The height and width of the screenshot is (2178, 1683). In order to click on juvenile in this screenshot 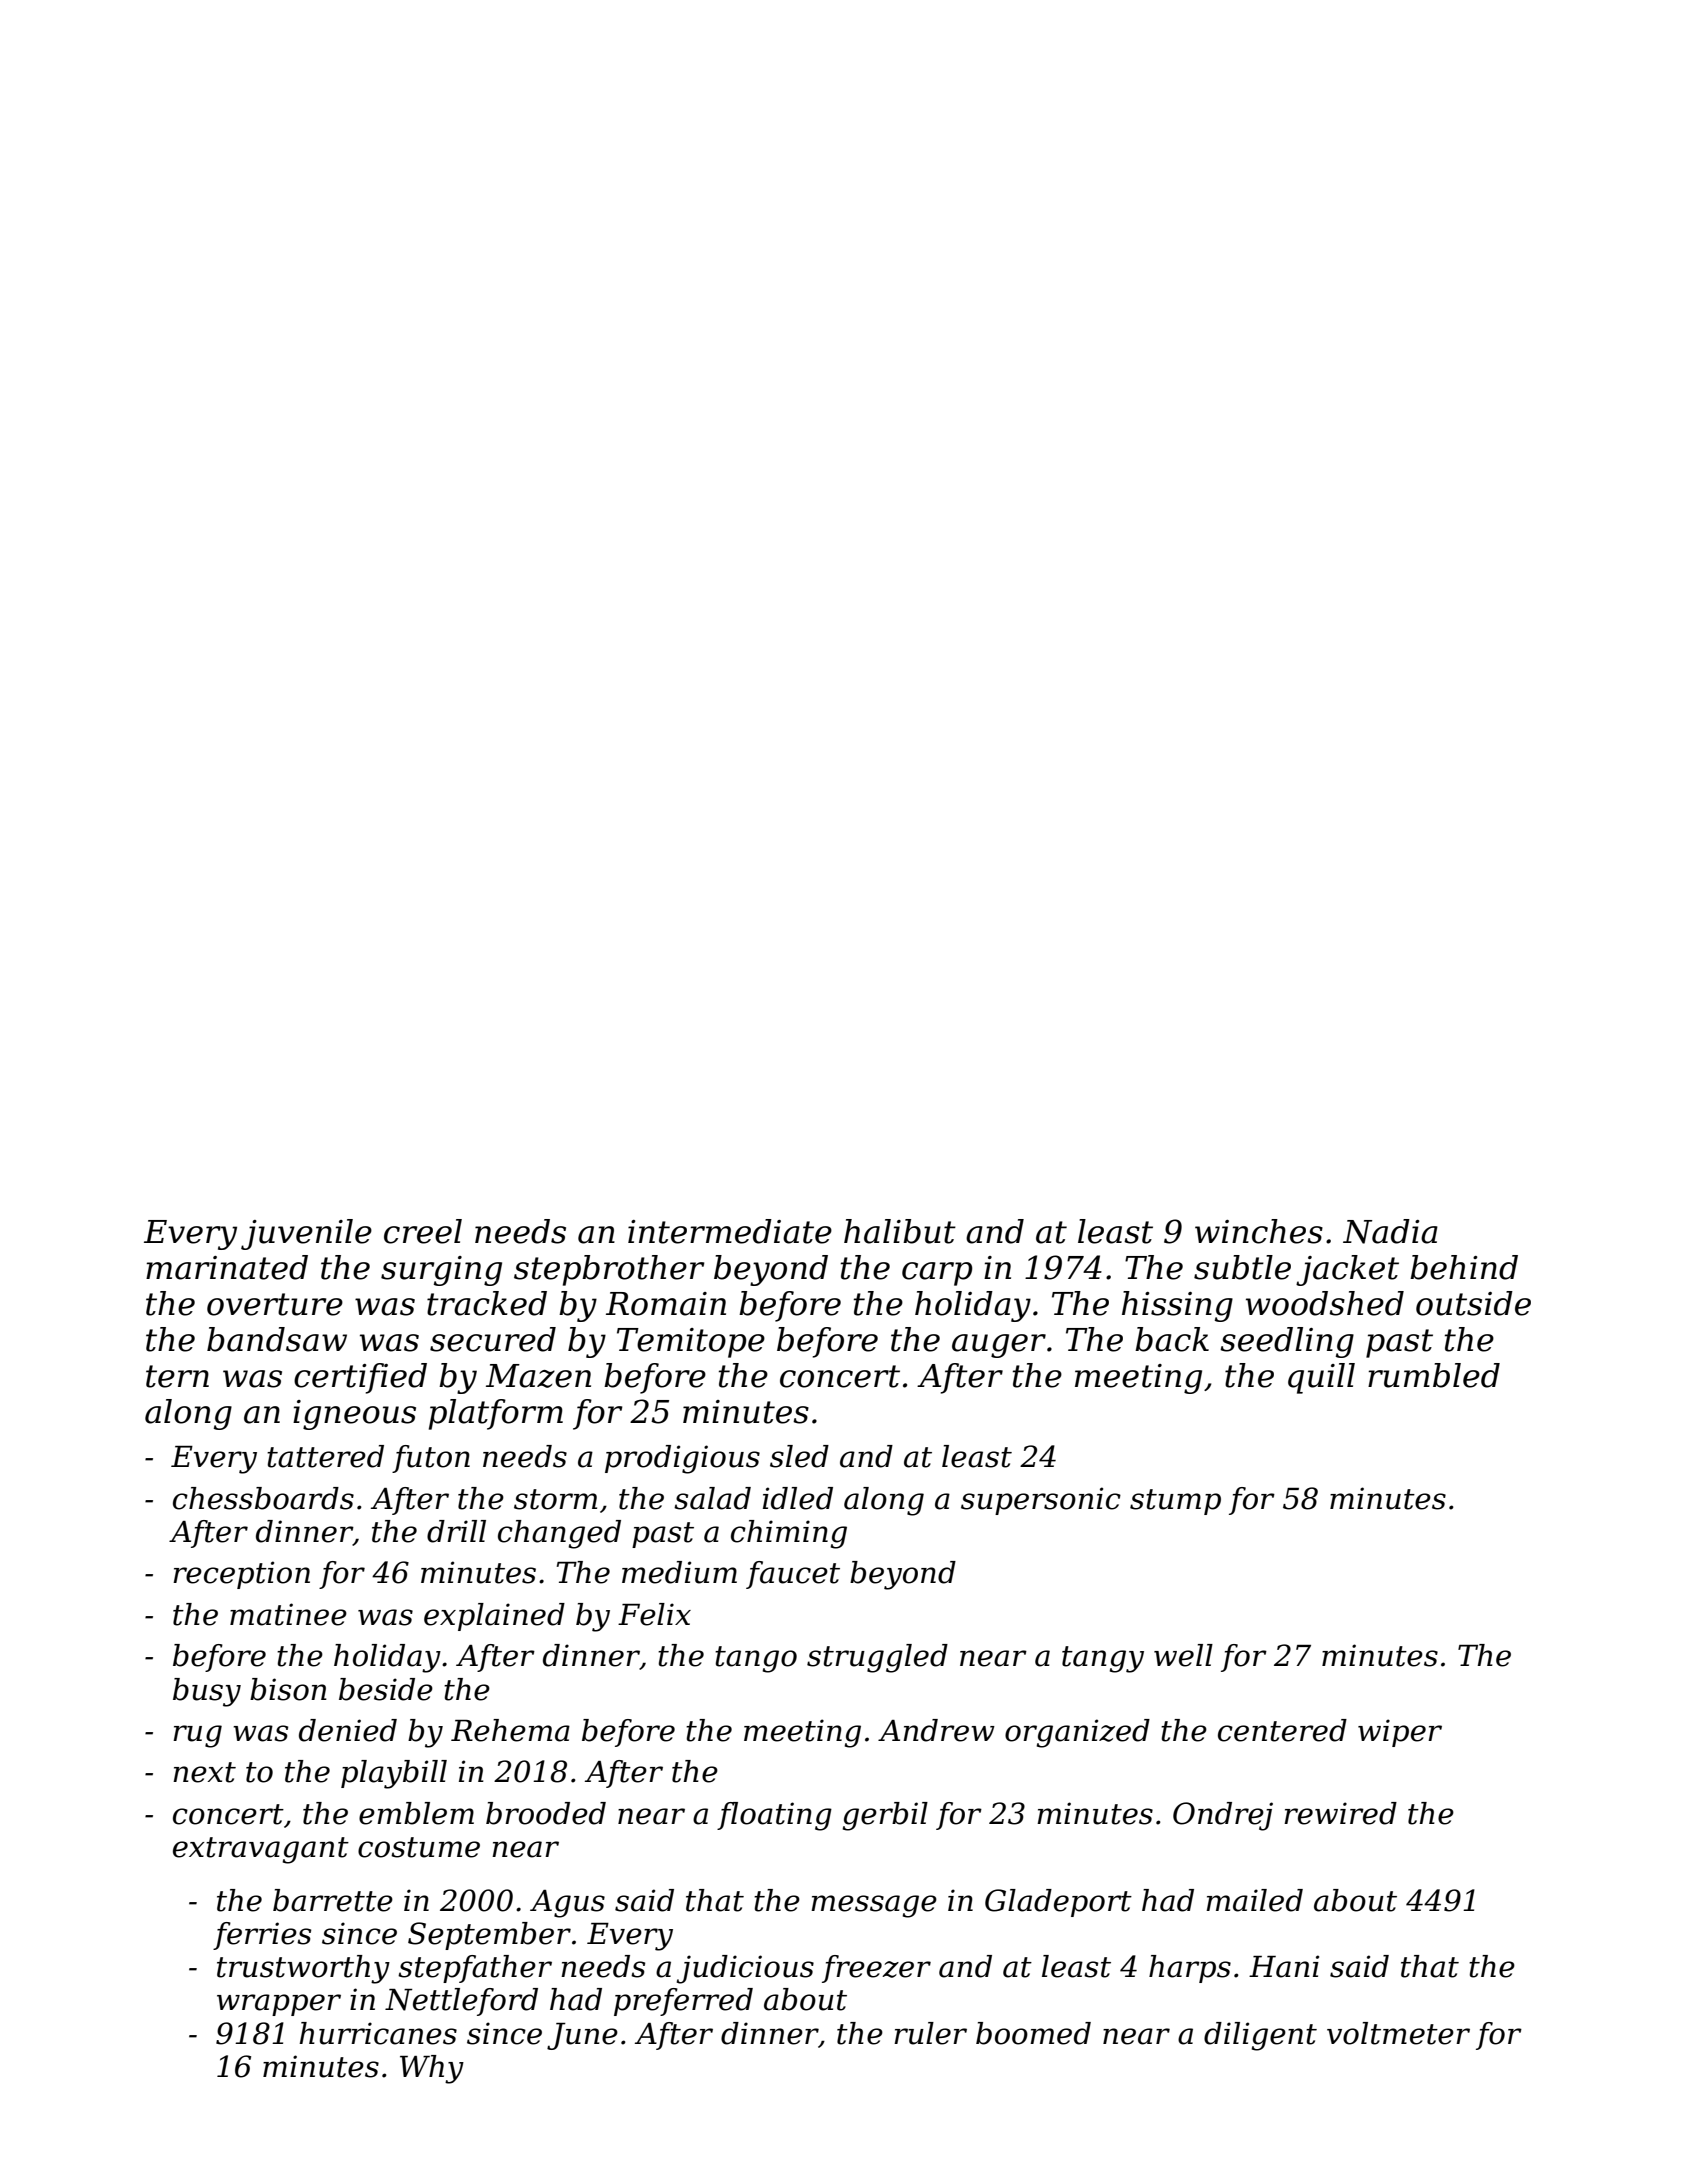, I will do `click(306, 1234)`.
